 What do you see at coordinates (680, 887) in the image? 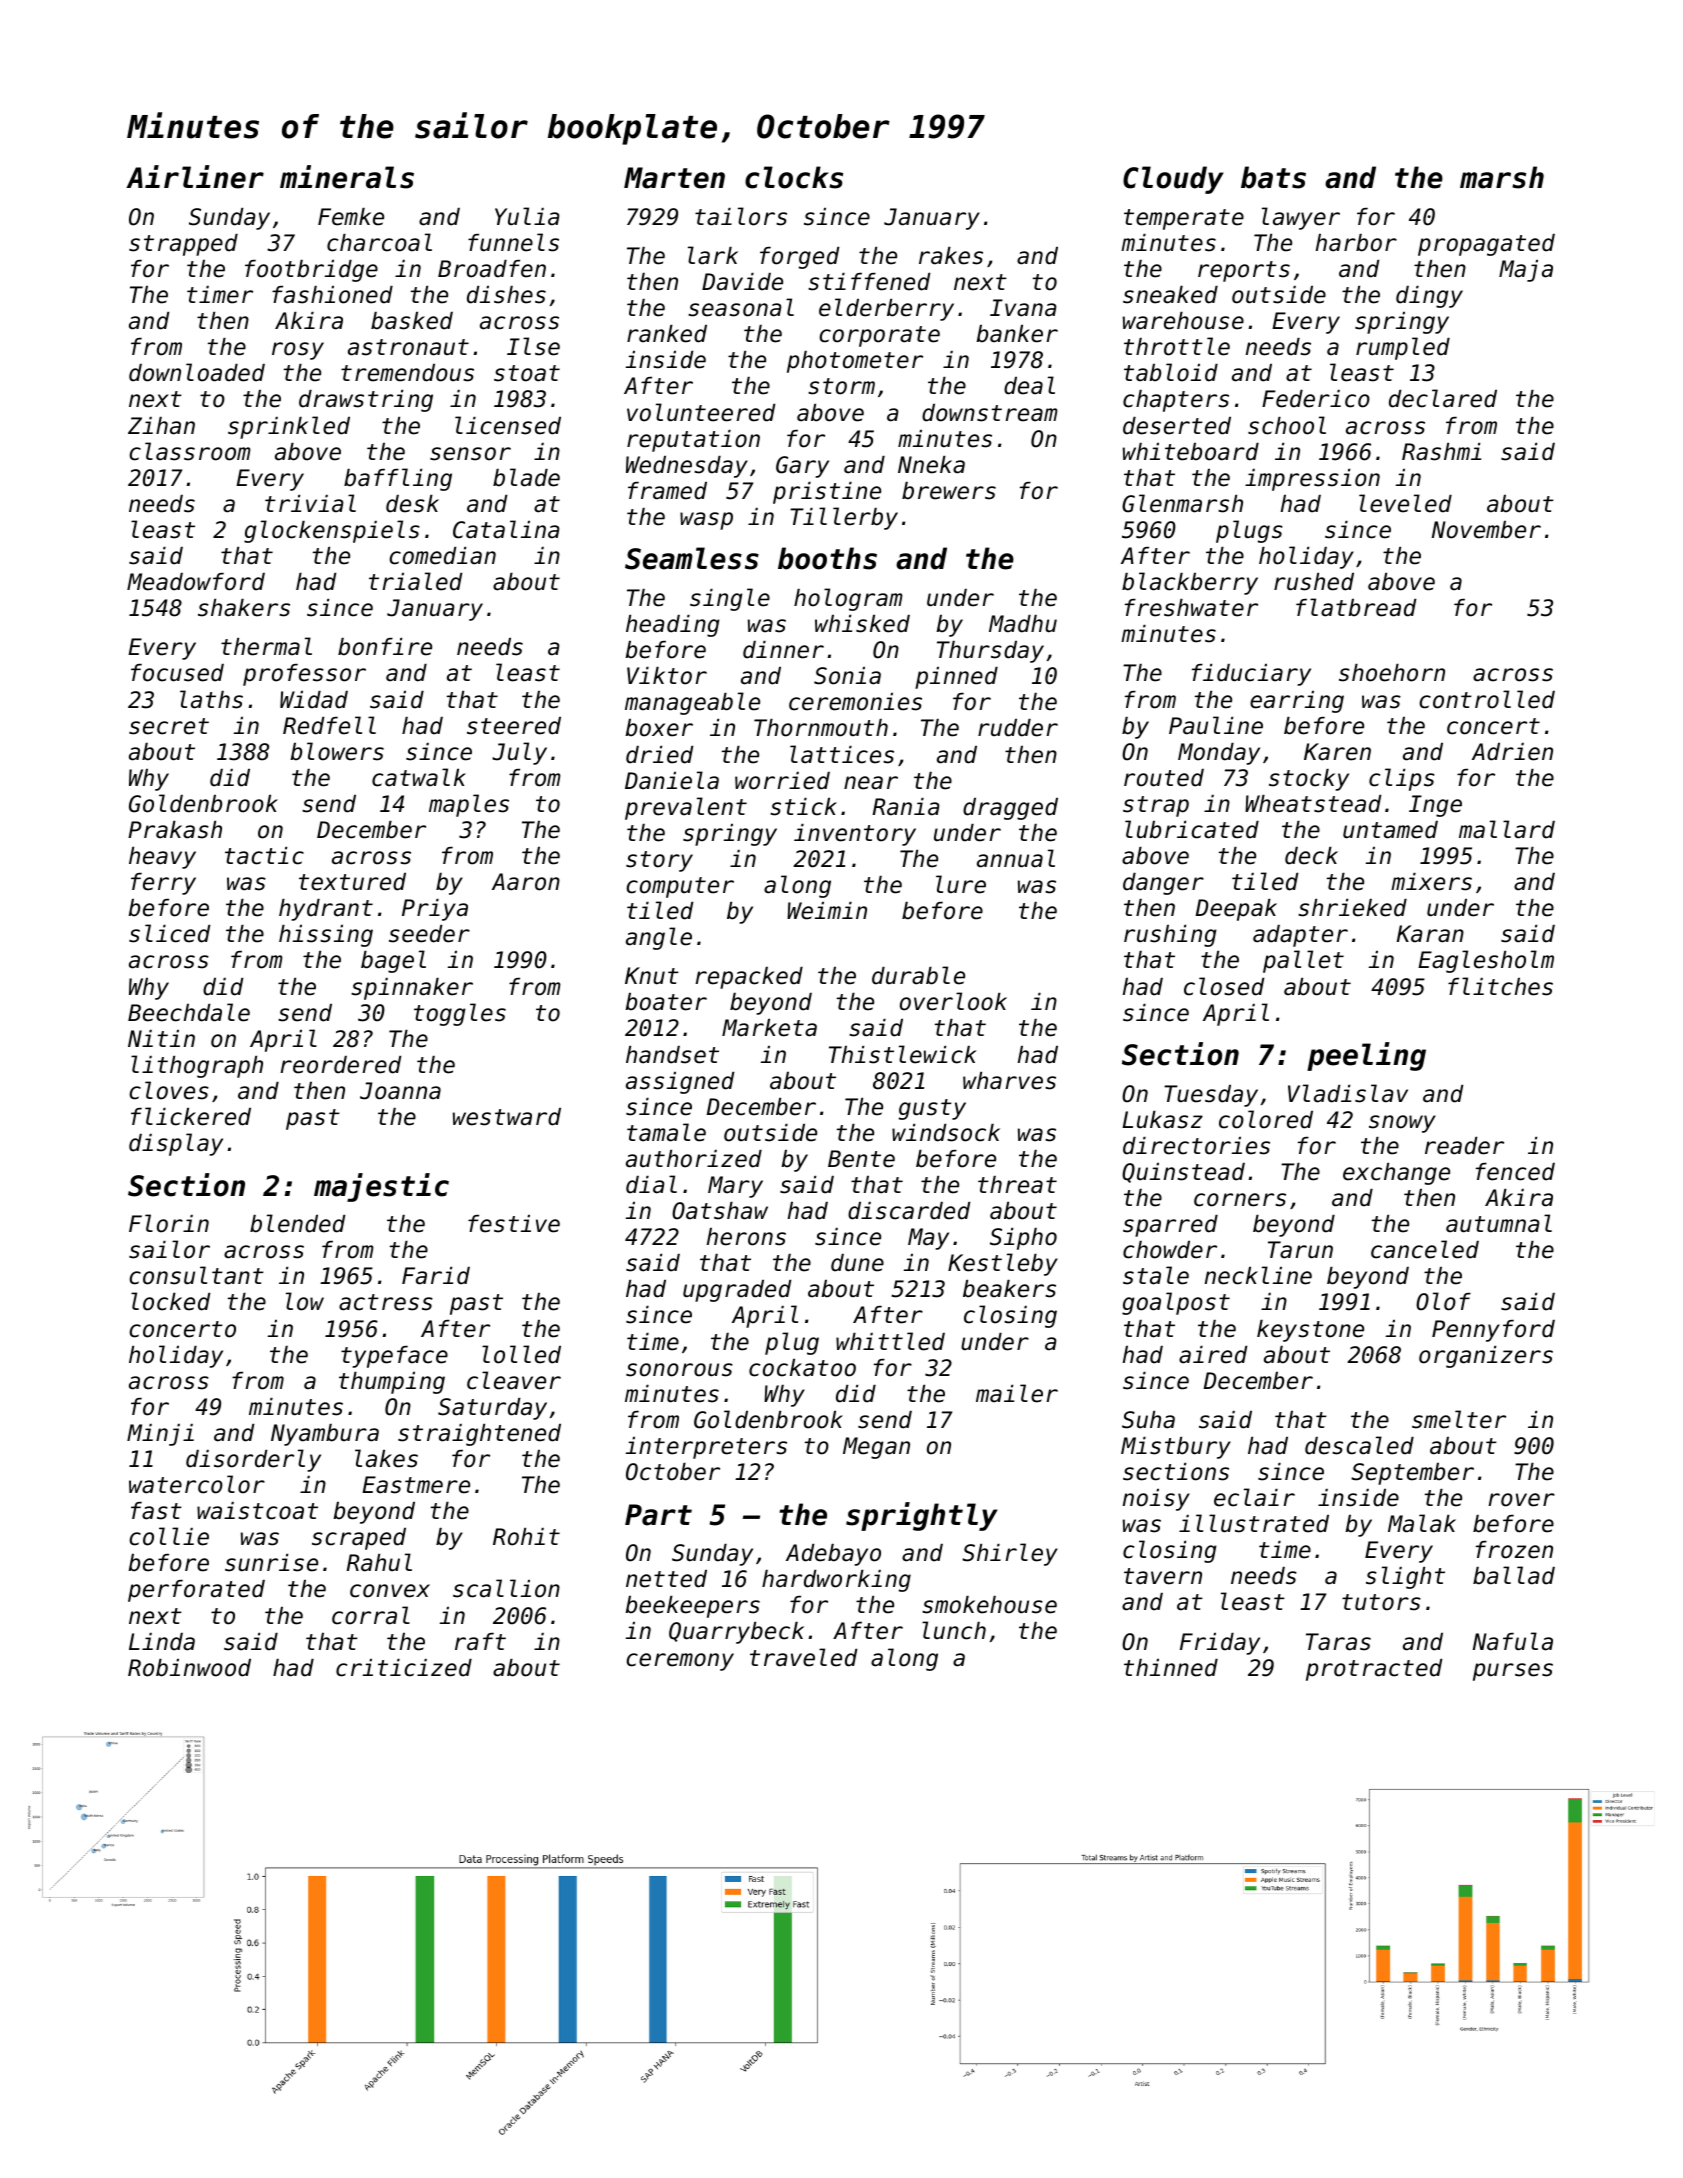
I see `computer` at bounding box center [680, 887].
